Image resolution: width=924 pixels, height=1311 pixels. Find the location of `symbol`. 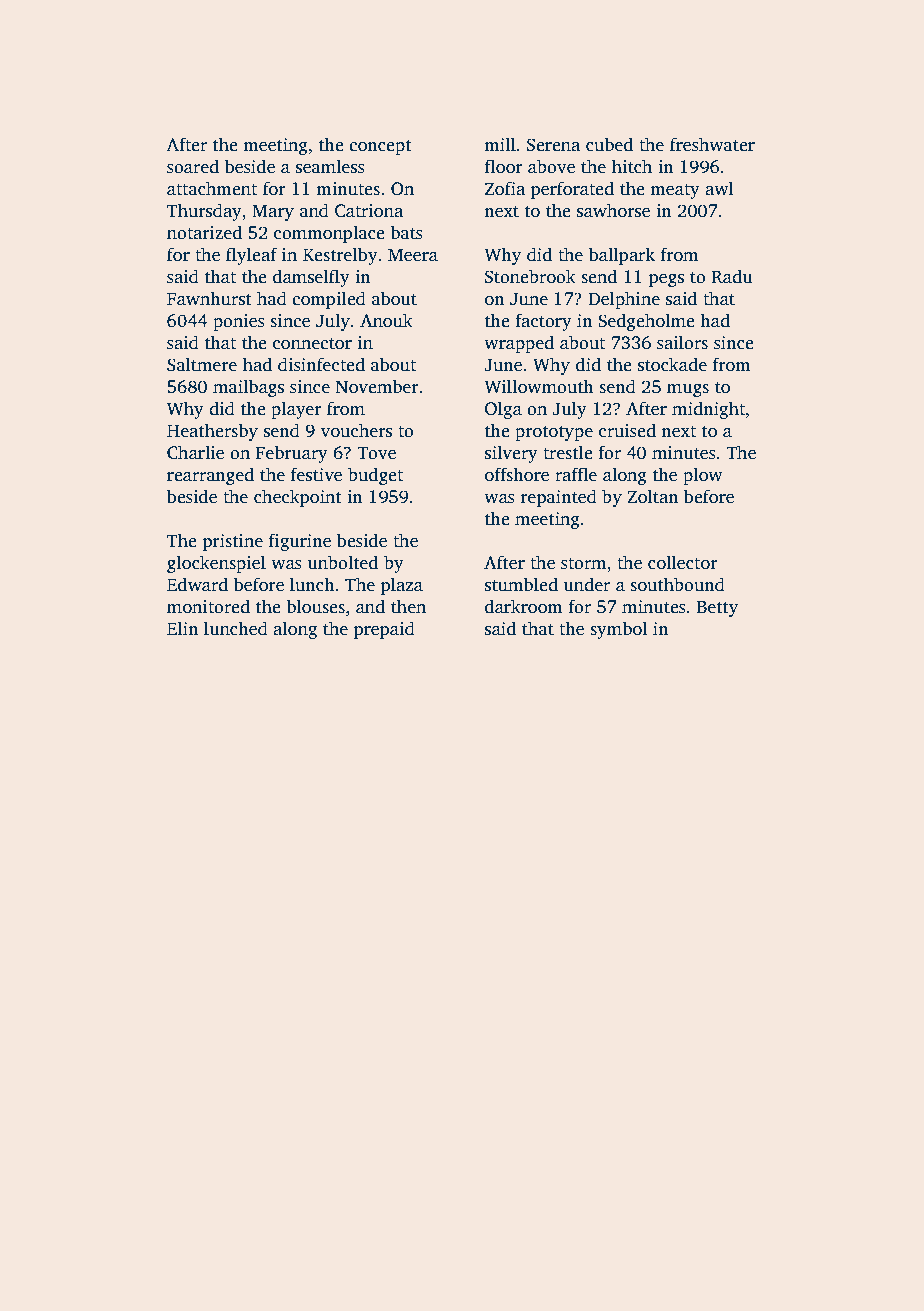

symbol is located at coordinates (618, 630).
